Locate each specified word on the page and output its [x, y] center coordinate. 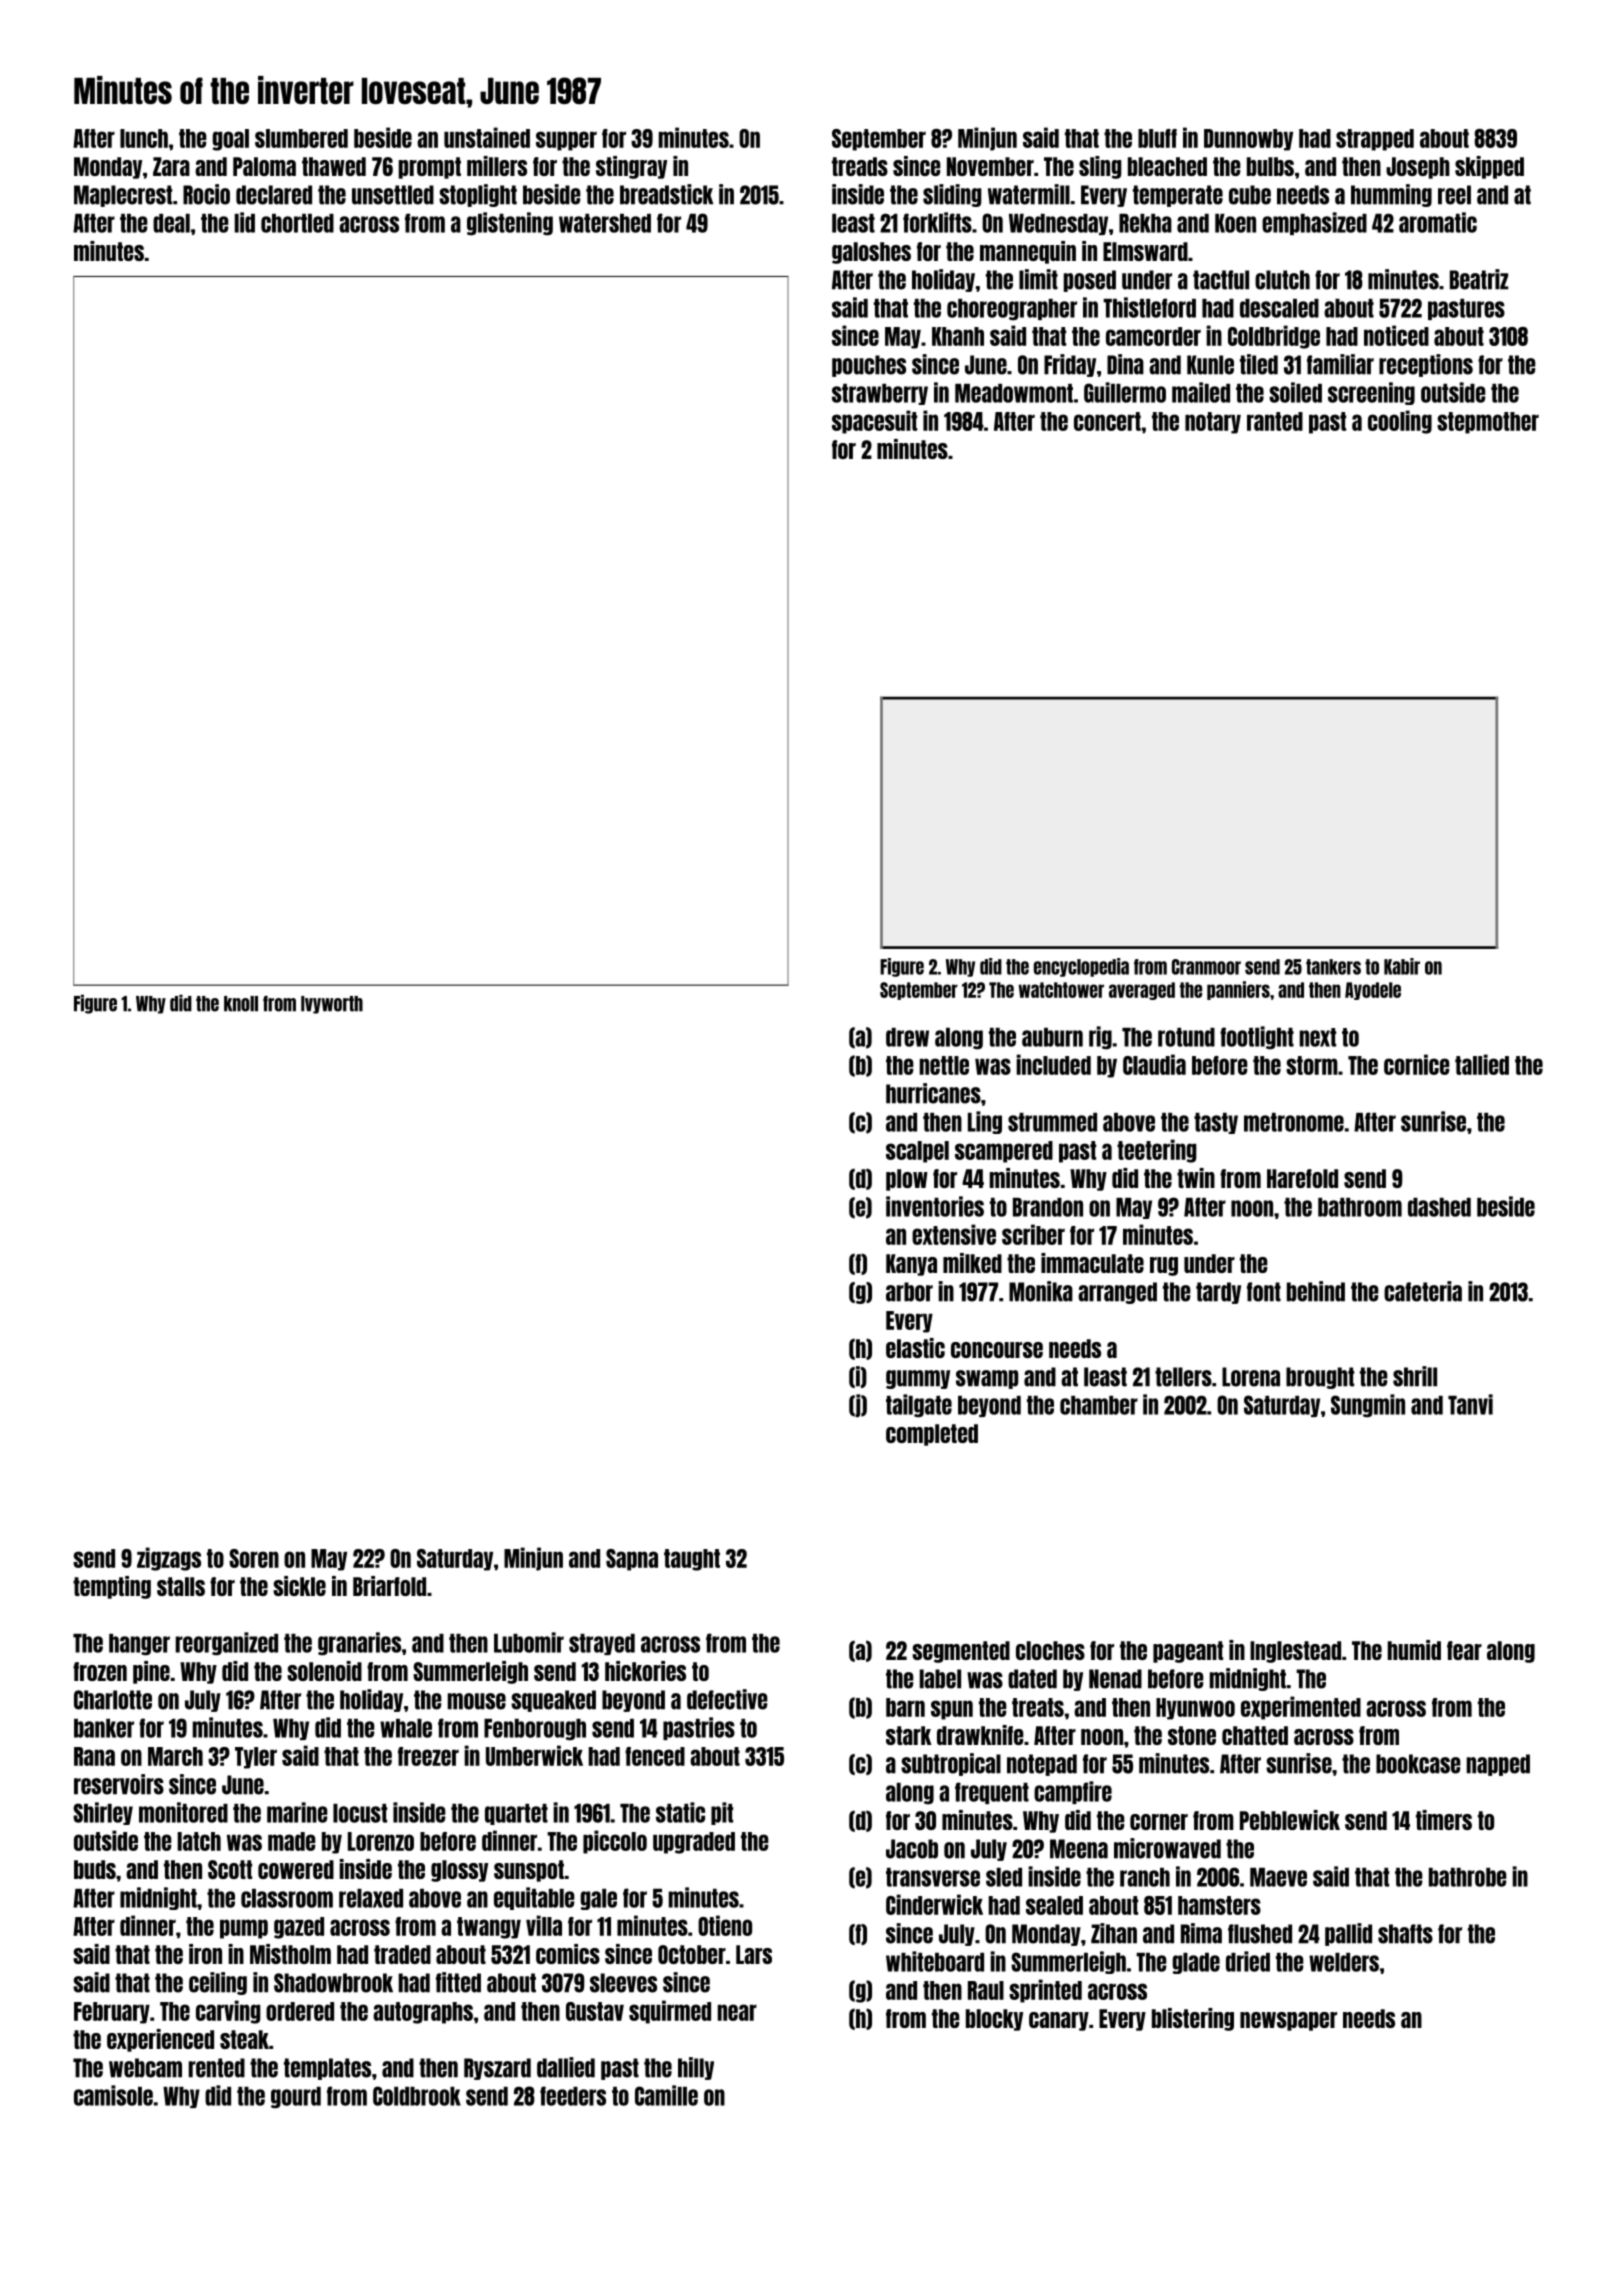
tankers [1333, 967]
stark [909, 1735]
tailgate [919, 1406]
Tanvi [1470, 1404]
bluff [1157, 138]
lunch [144, 138]
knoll [241, 1004]
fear [1464, 1650]
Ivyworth [332, 1005]
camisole [113, 2095]
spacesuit [874, 422]
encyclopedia [1081, 967]
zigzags [169, 1559]
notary [1213, 423]
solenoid [324, 1671]
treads [860, 166]
